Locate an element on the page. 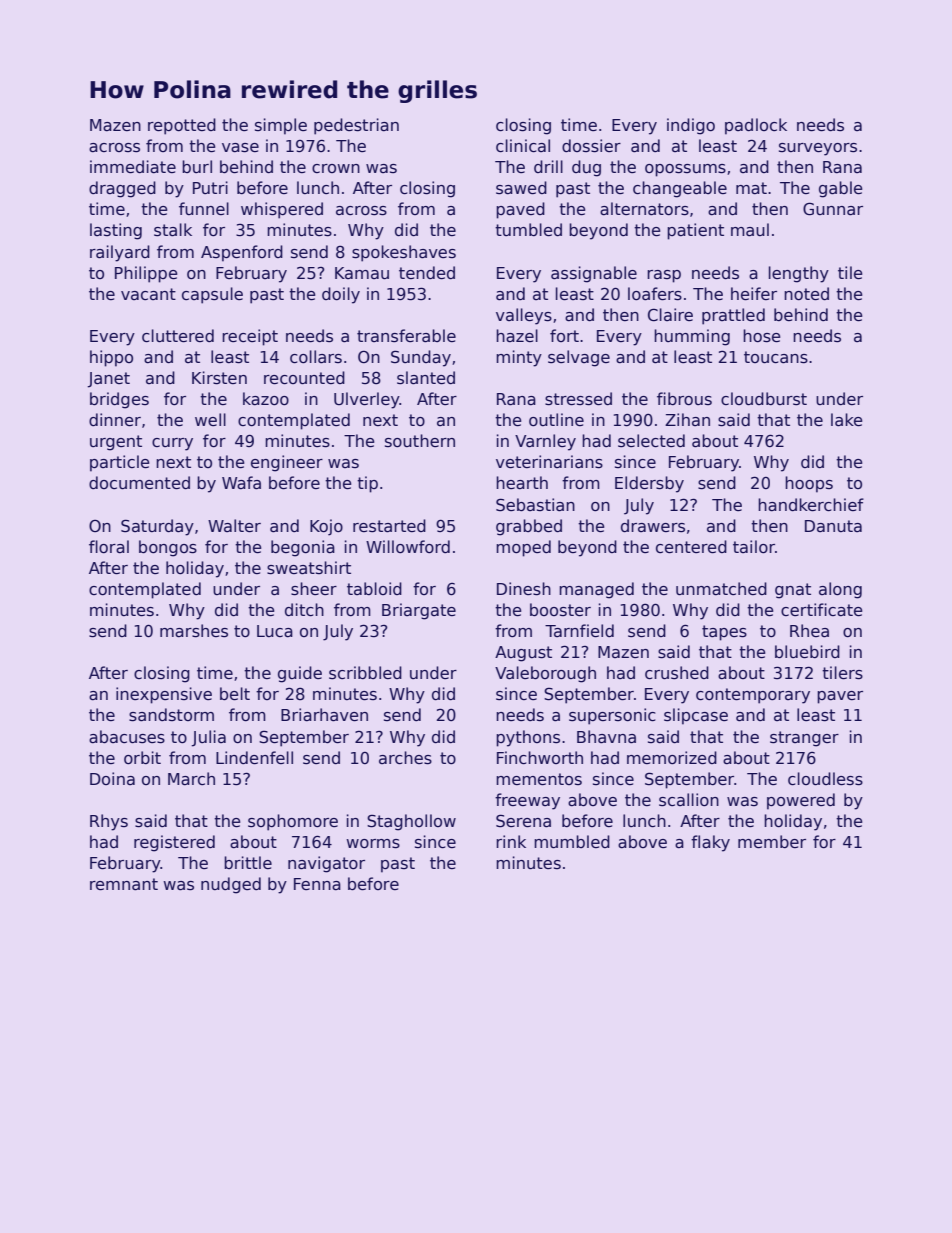 This document has height=1233, width=952. Eldersby is located at coordinates (649, 484).
